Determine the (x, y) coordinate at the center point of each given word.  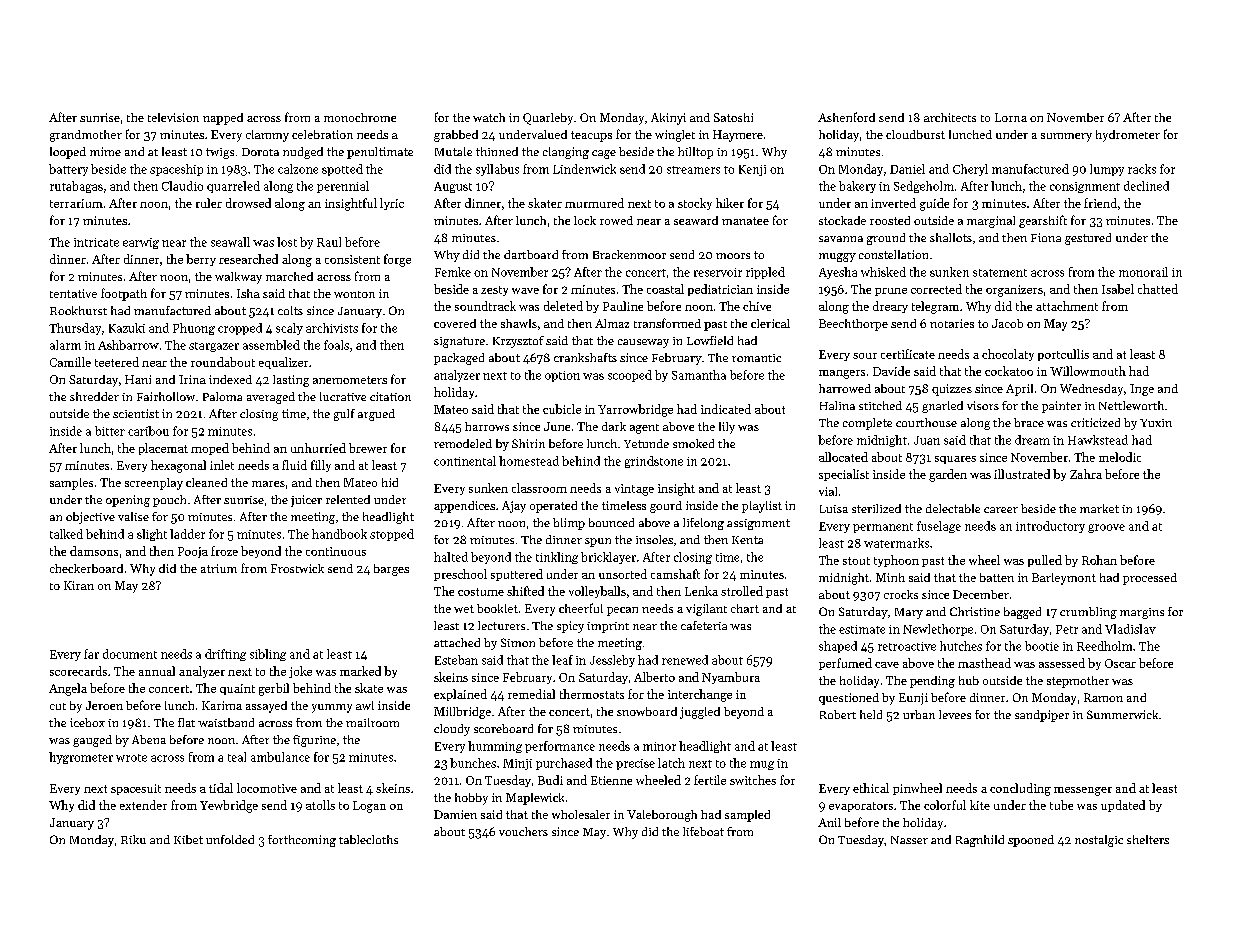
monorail (1143, 272)
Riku (133, 839)
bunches (473, 763)
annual (157, 671)
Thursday (75, 329)
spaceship (176, 170)
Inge (1142, 390)
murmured (594, 203)
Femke (453, 272)
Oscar (1120, 663)
